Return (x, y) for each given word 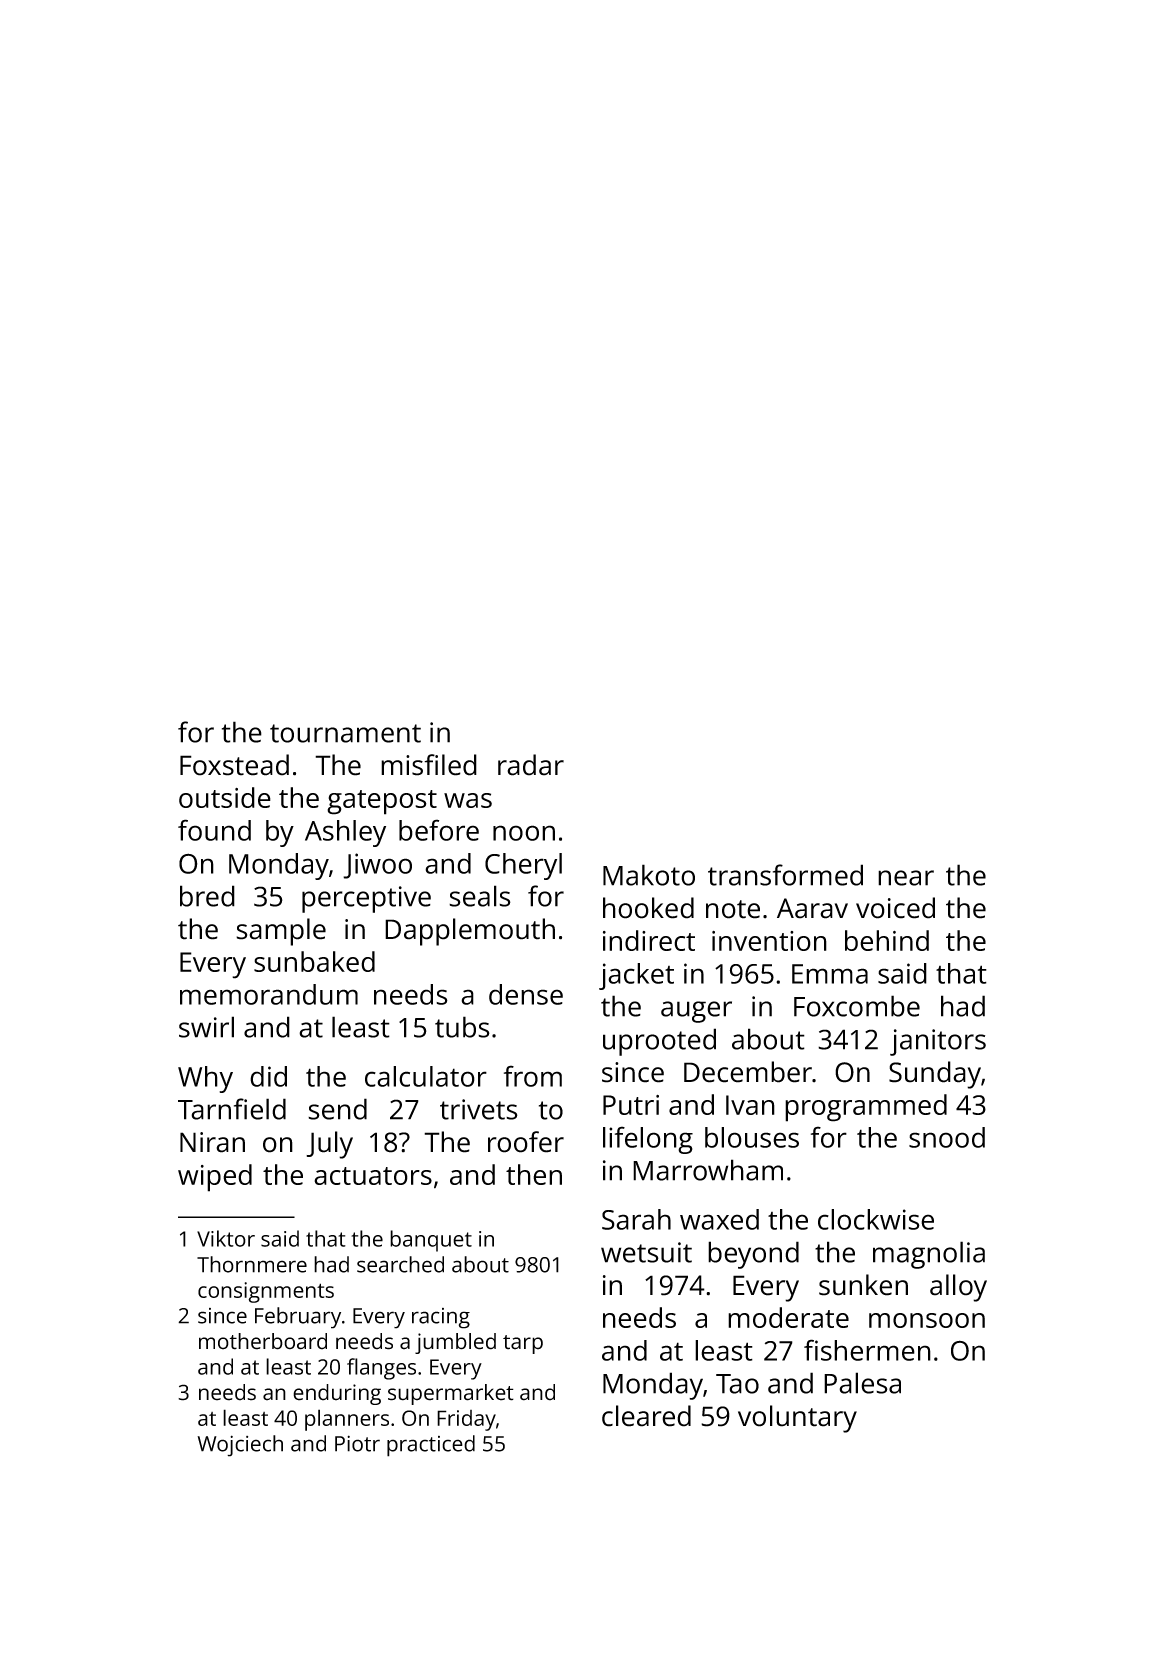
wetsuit (646, 1252)
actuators (373, 1176)
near (906, 878)
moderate (788, 1317)
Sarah (636, 1219)
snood (947, 1137)
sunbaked (314, 961)
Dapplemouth (470, 932)
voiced (895, 908)
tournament (345, 733)
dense (526, 994)
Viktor (226, 1238)
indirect (649, 940)
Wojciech (240, 1446)
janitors (938, 1042)
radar (531, 765)
